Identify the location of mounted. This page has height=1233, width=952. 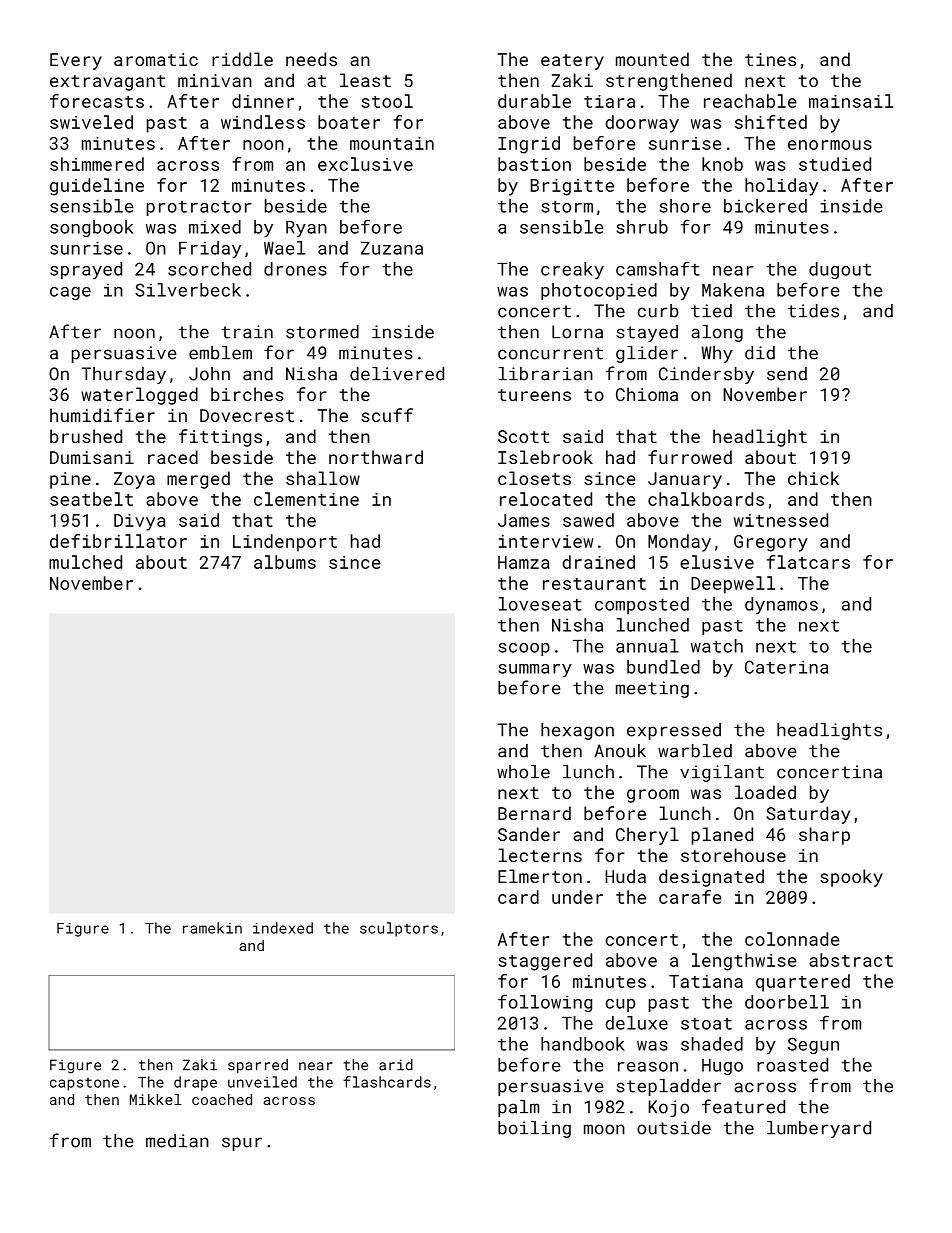
(652, 59).
